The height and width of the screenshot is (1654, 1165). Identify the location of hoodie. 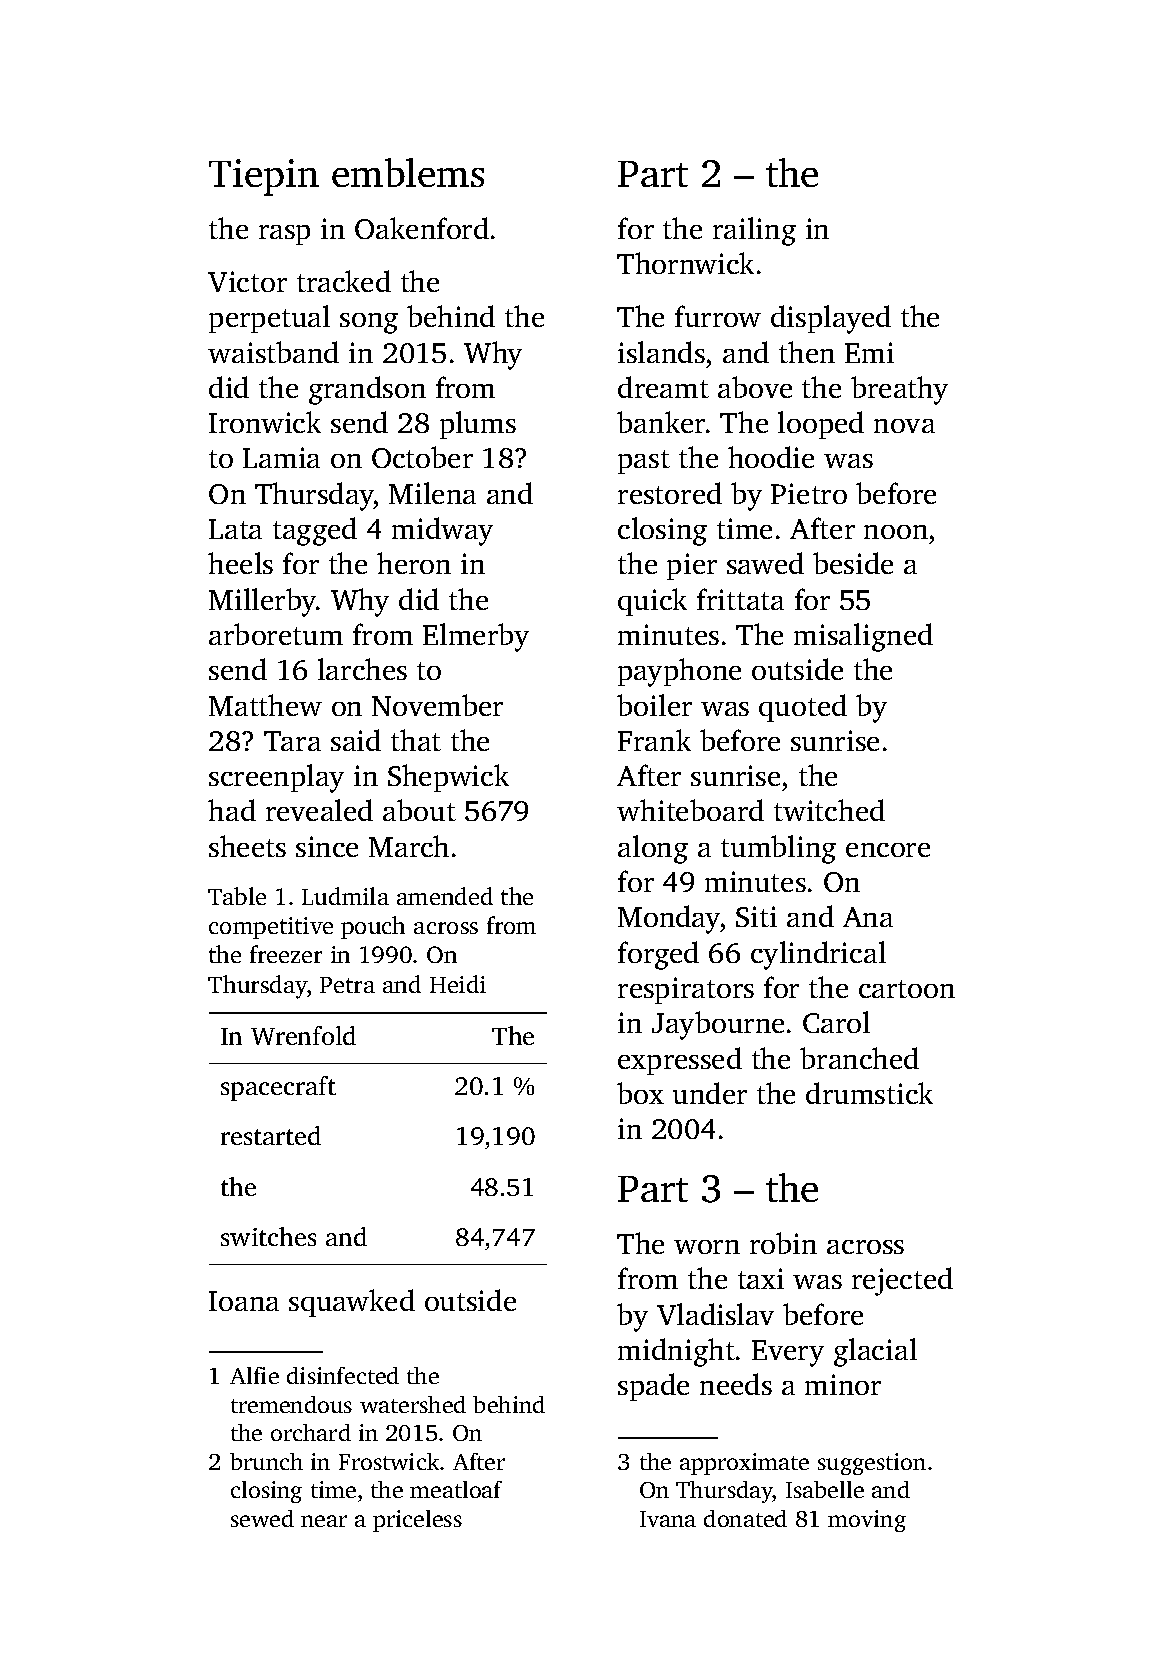
(771, 457).
